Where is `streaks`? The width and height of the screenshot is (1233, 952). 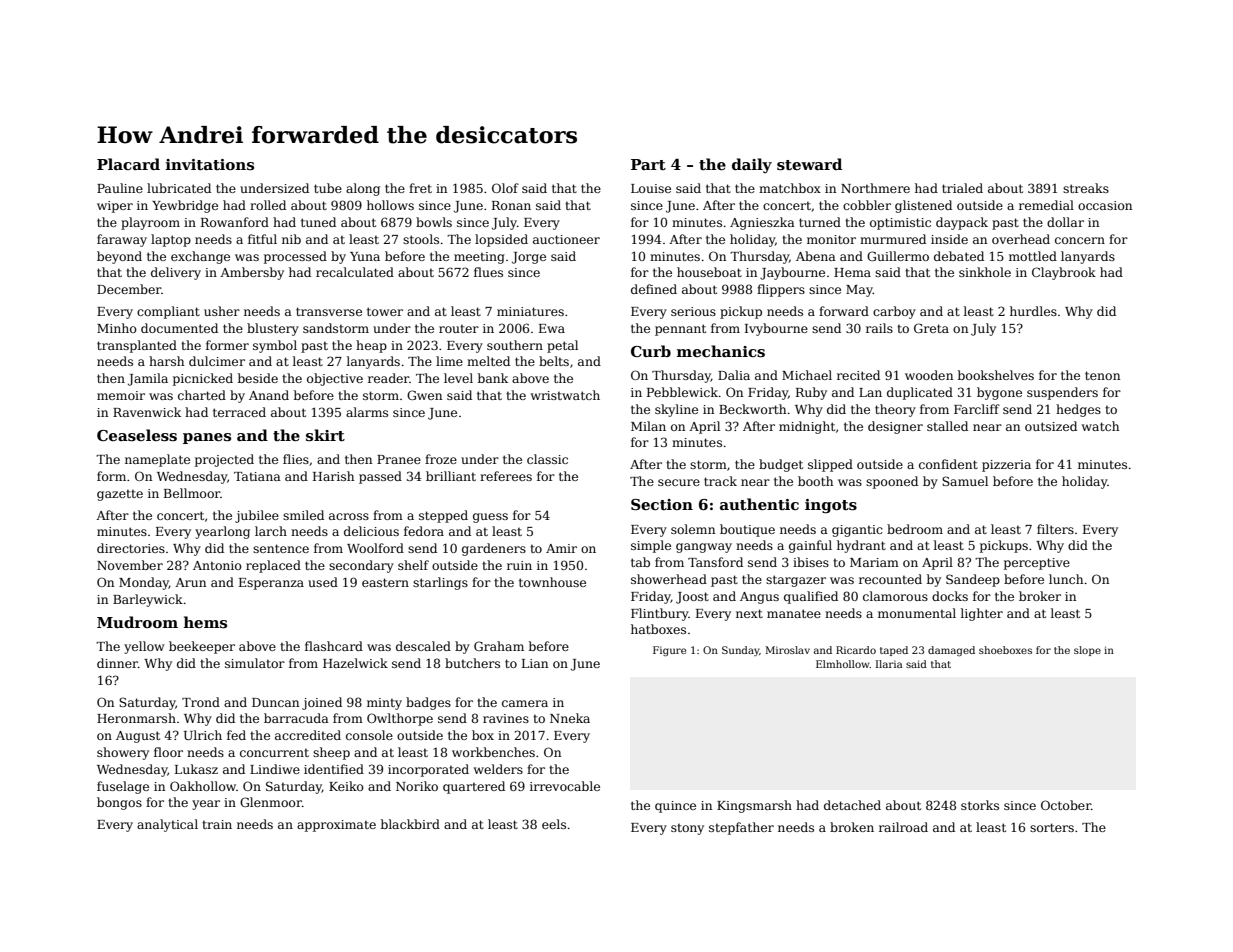 streaks is located at coordinates (1086, 188).
